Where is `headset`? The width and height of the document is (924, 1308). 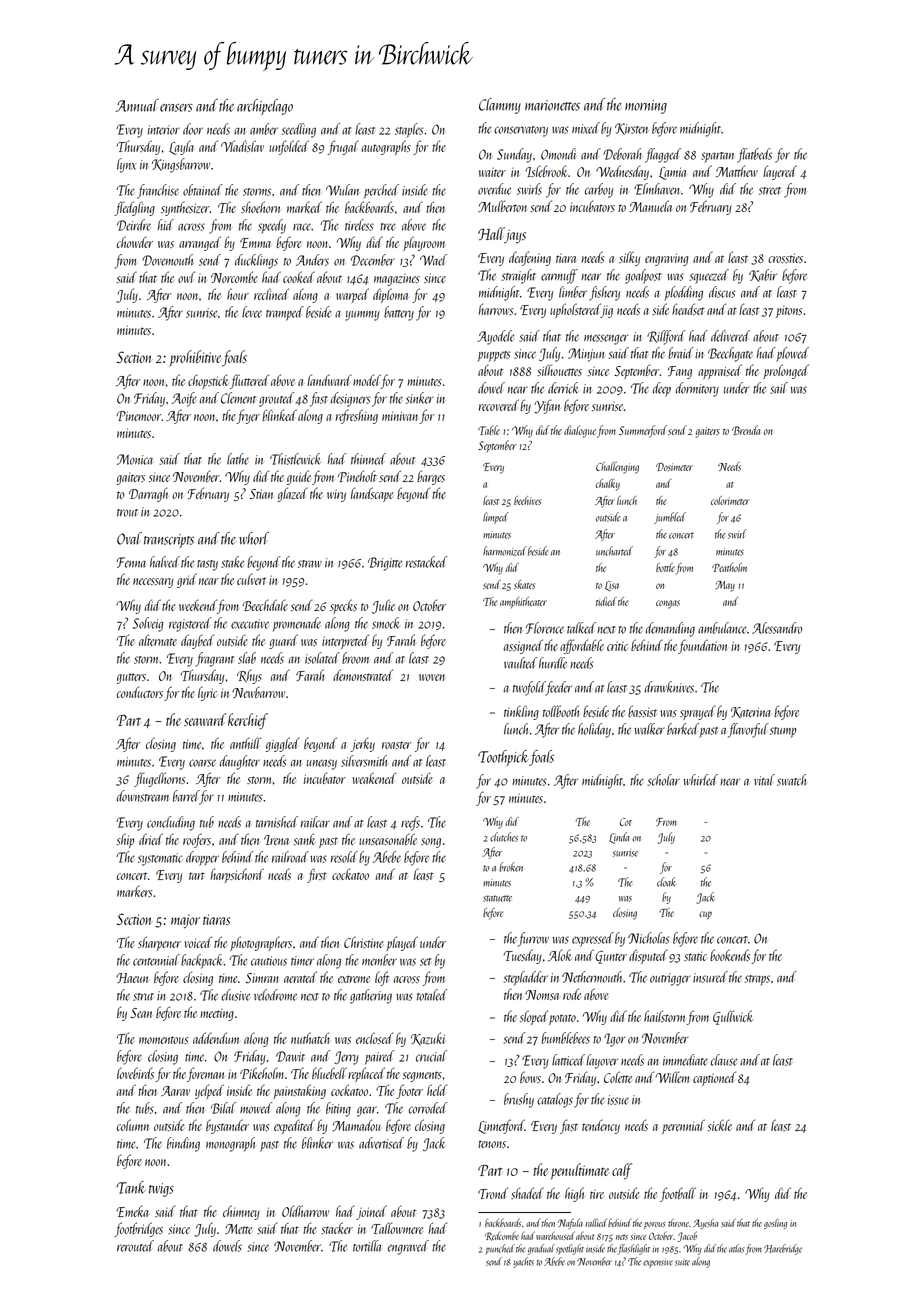
headset is located at coordinates (688, 309).
